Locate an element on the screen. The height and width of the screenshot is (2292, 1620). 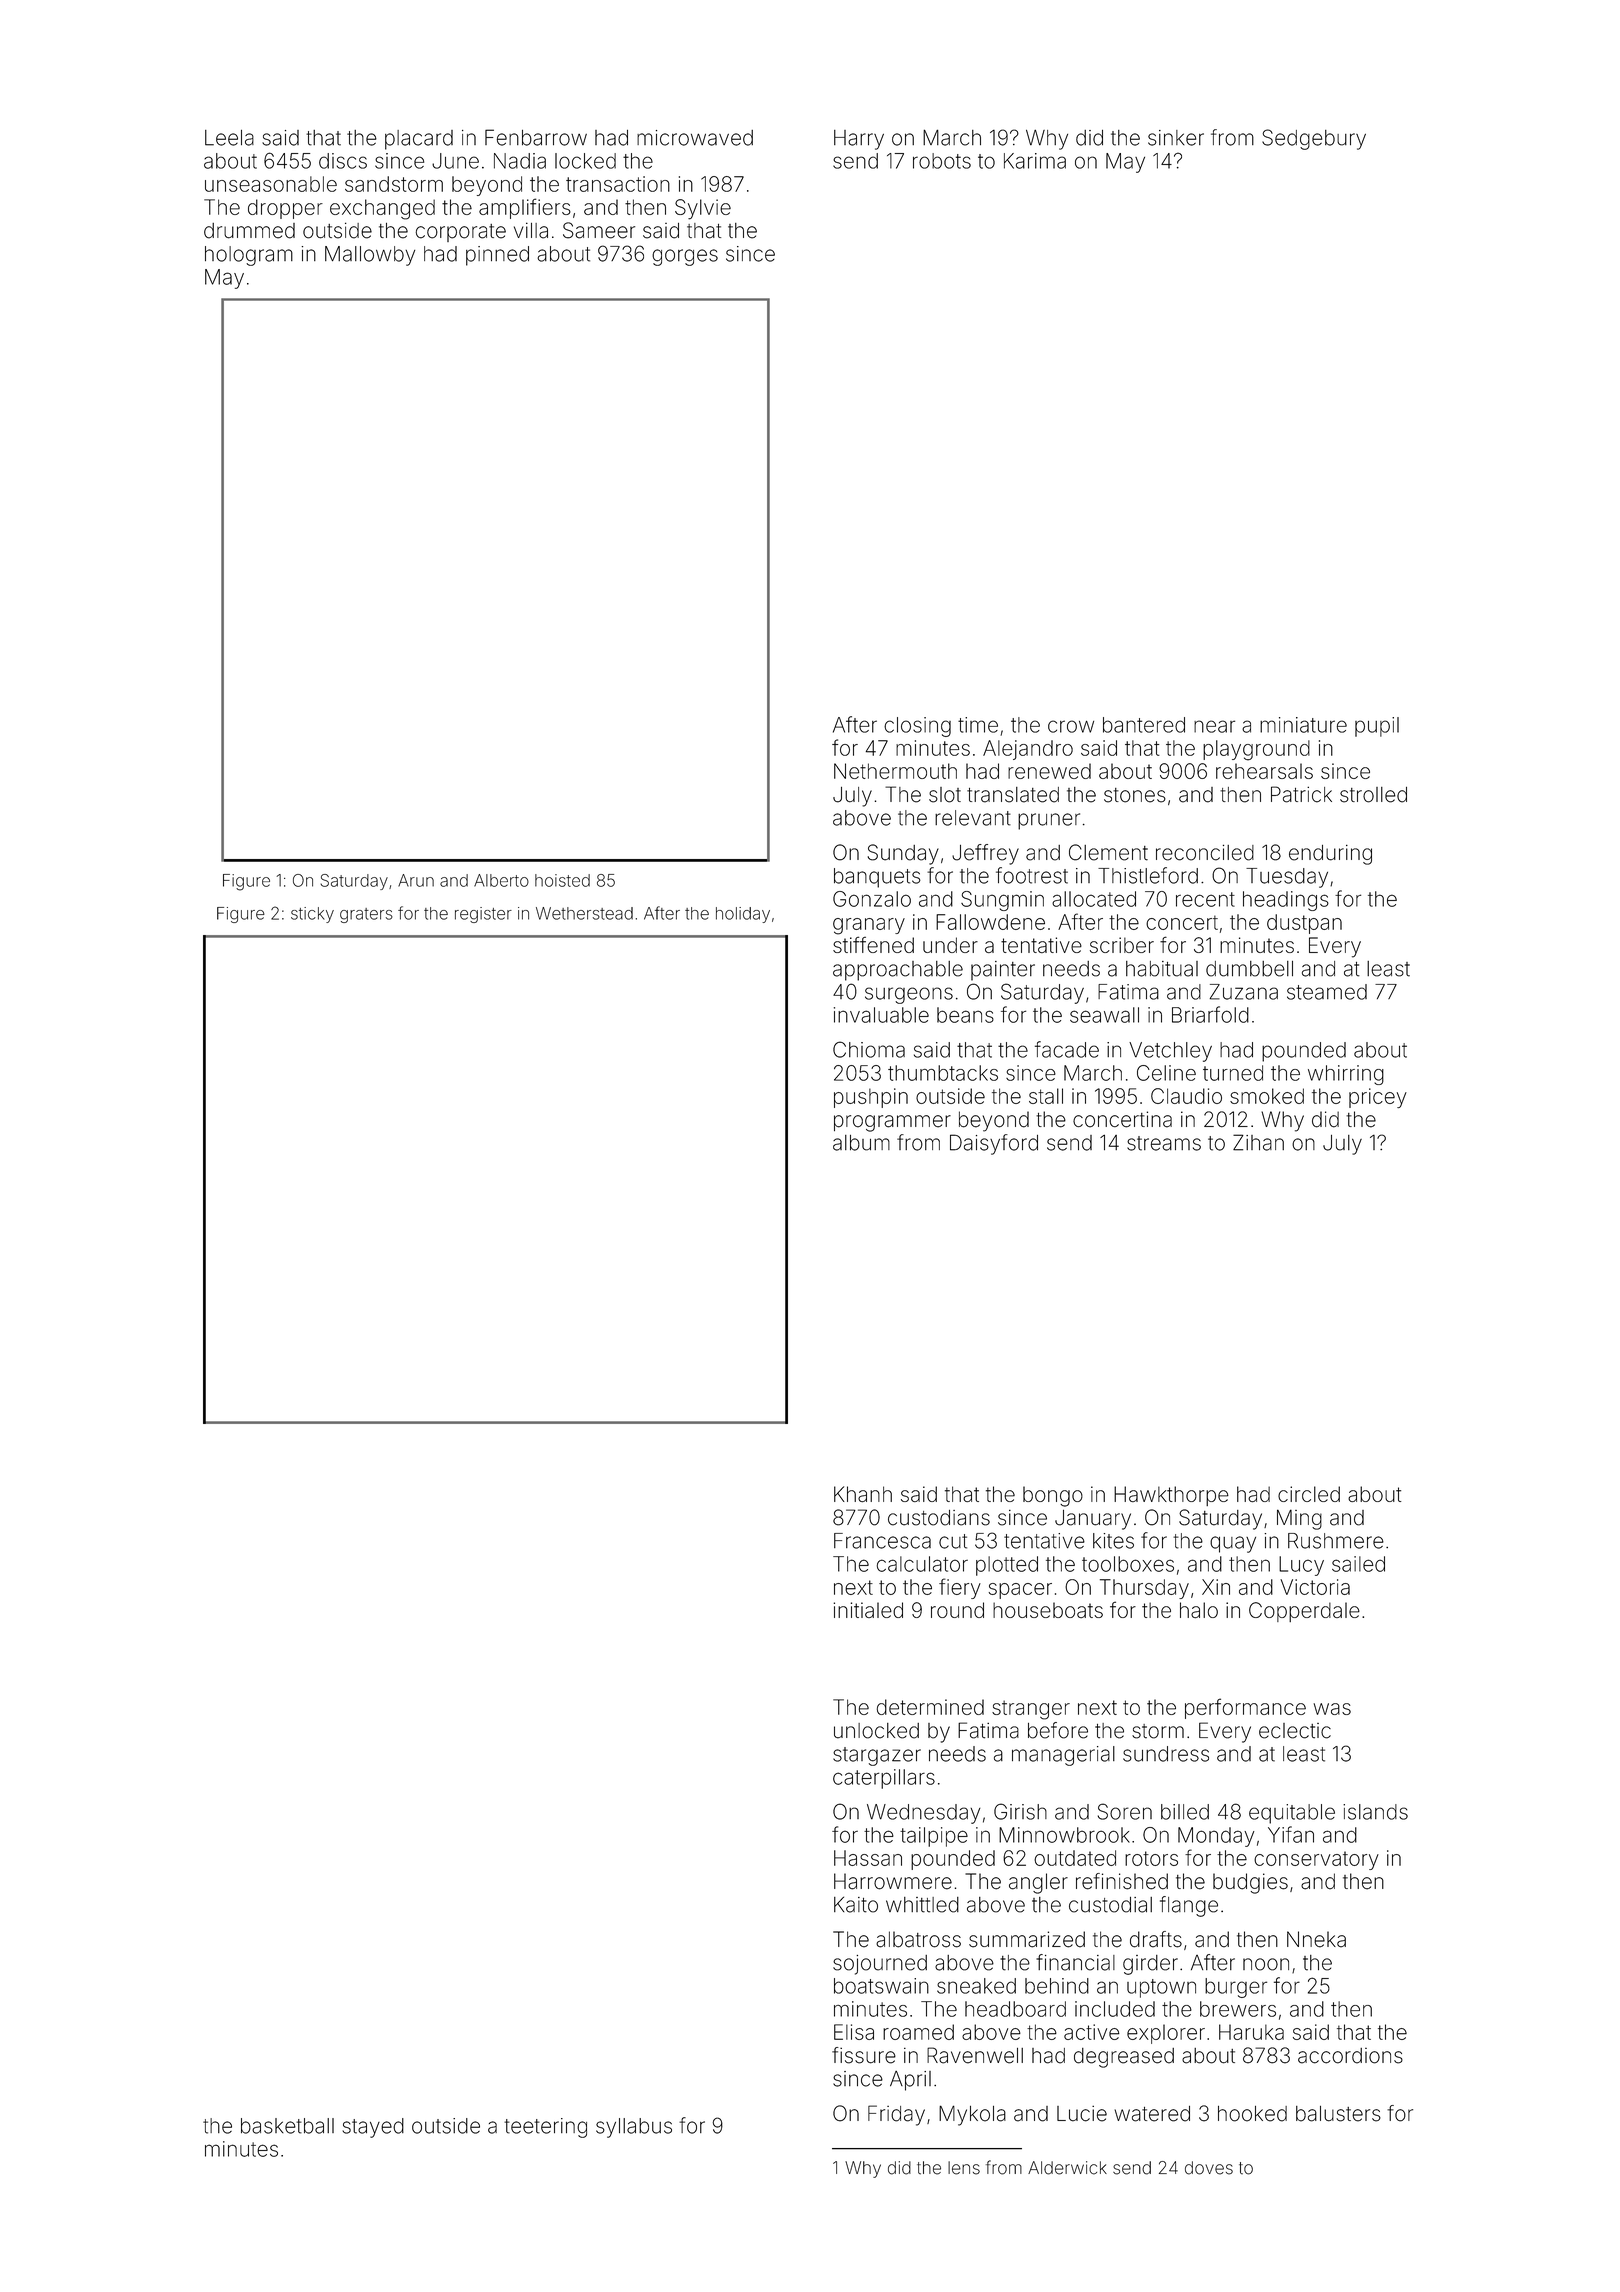
basketball is located at coordinates (287, 2126).
